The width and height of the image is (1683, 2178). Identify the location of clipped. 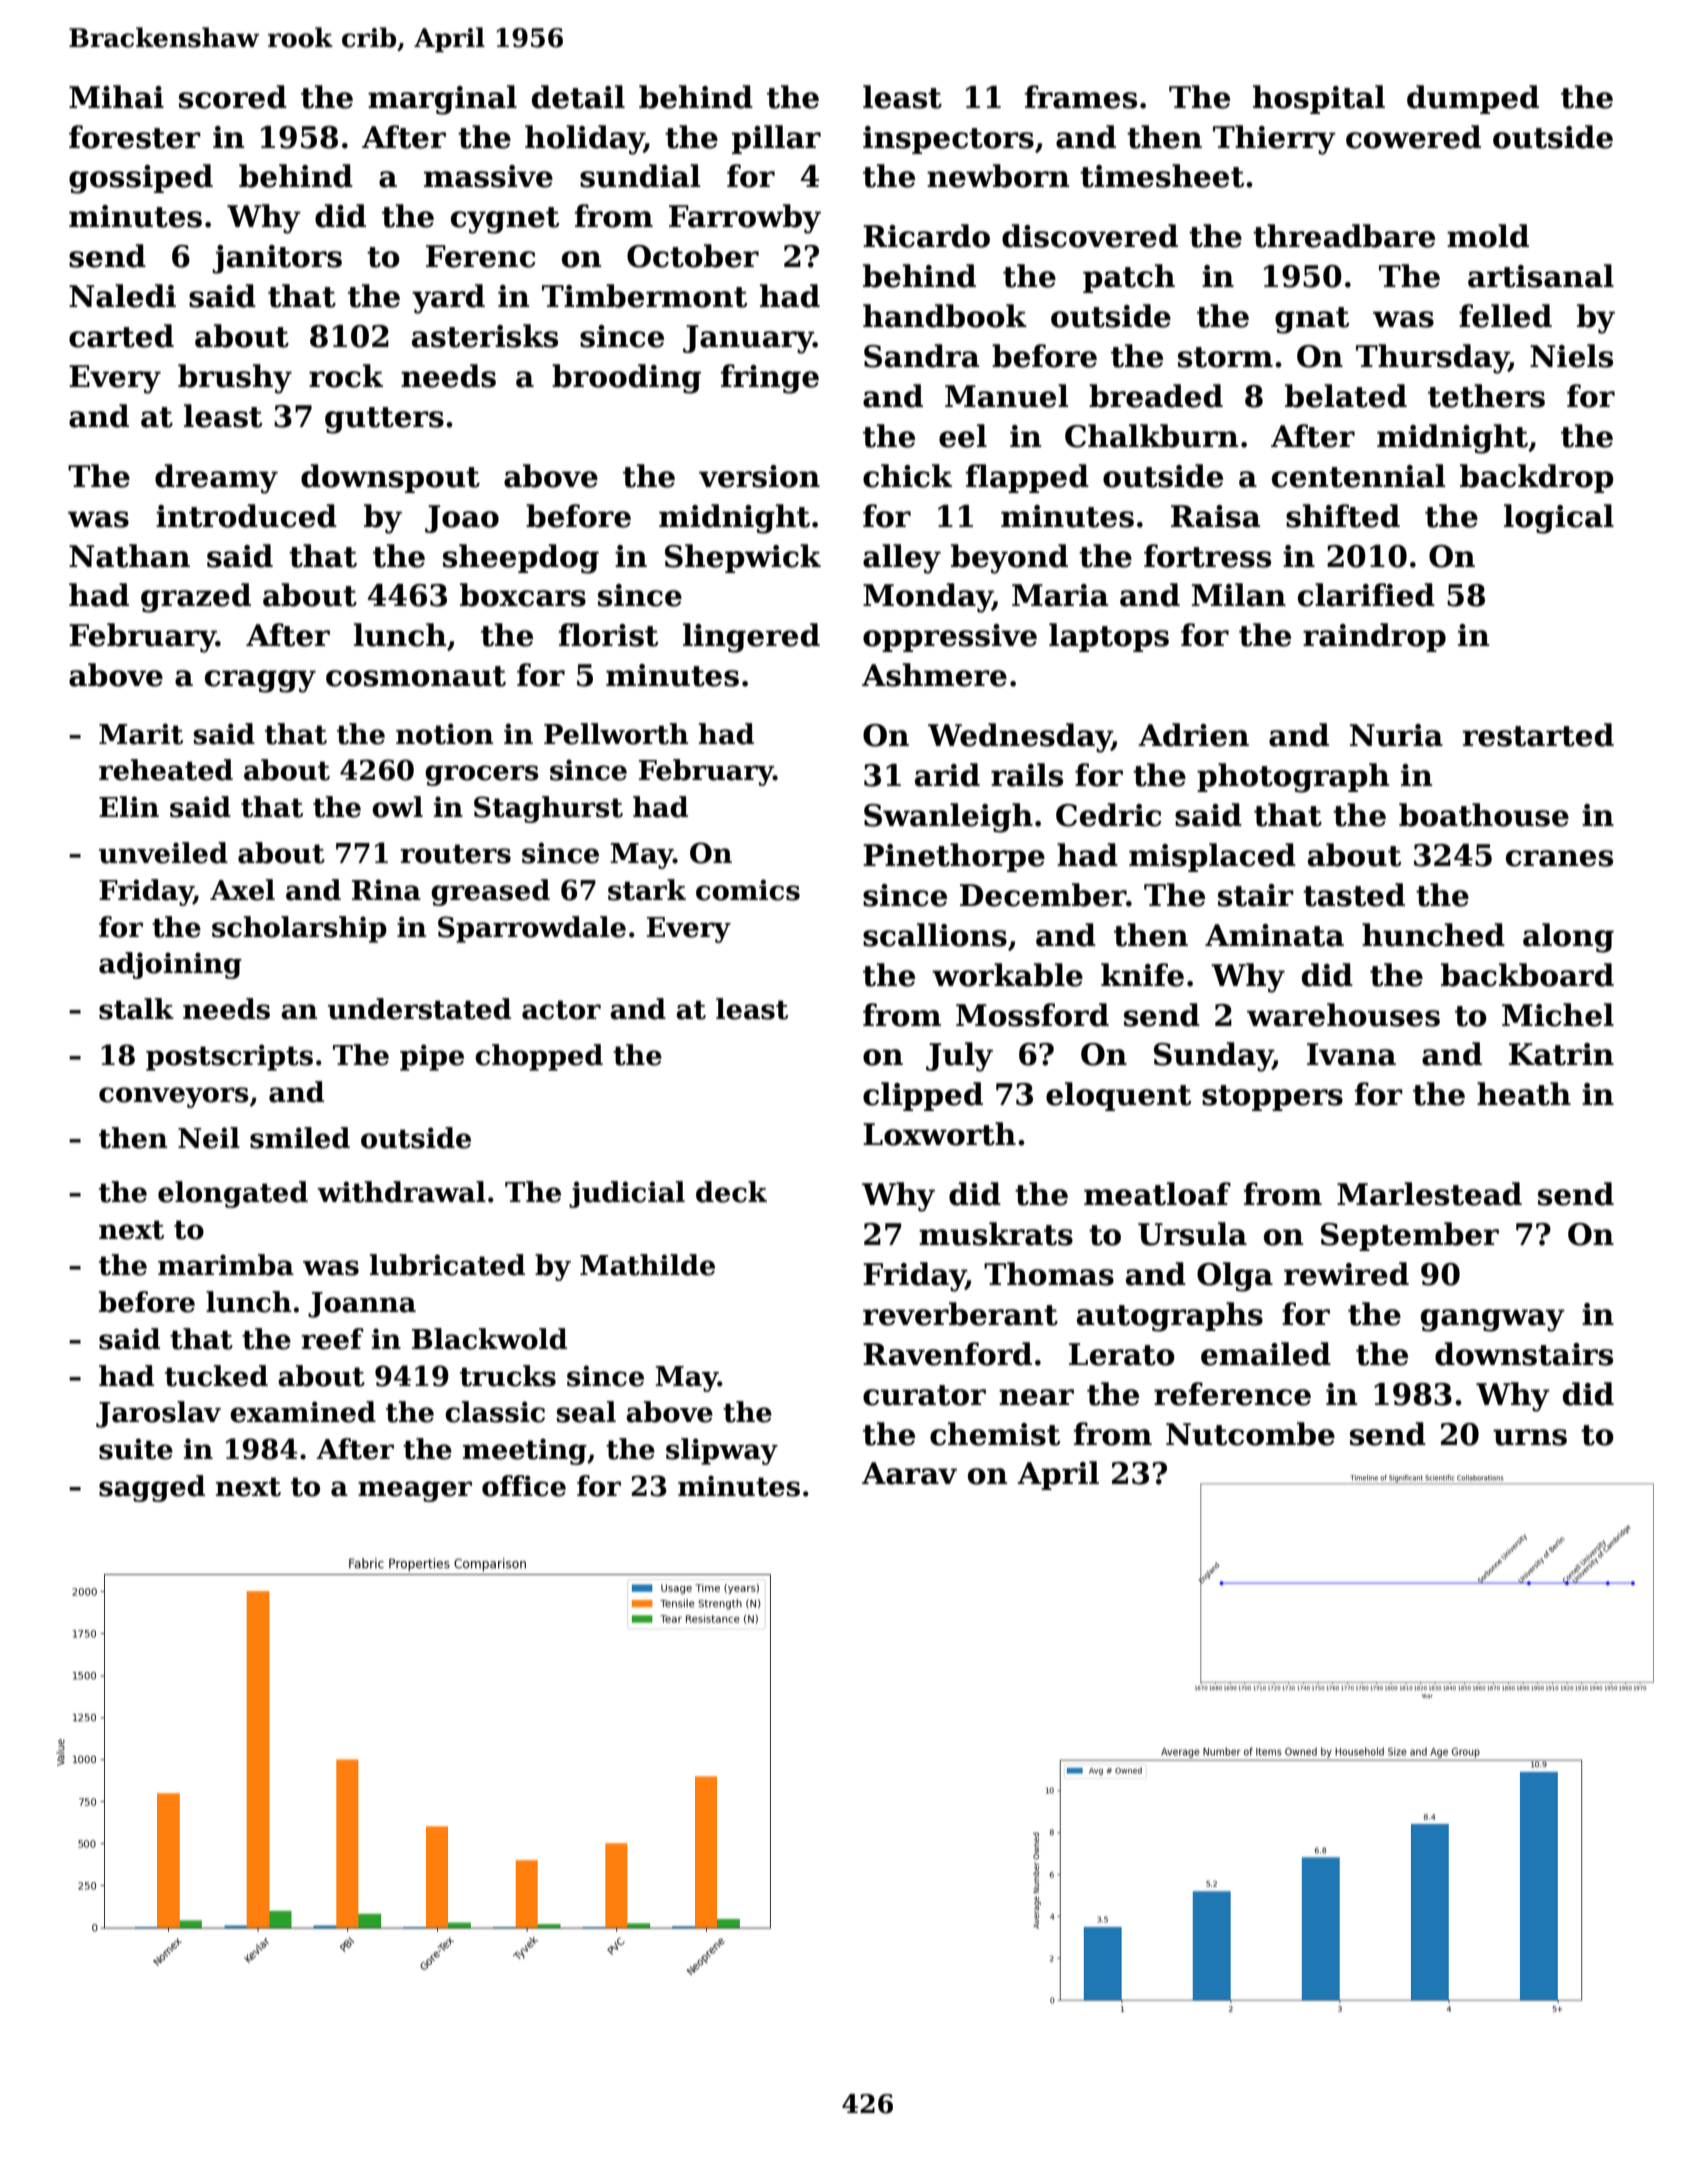
(923, 1096).
